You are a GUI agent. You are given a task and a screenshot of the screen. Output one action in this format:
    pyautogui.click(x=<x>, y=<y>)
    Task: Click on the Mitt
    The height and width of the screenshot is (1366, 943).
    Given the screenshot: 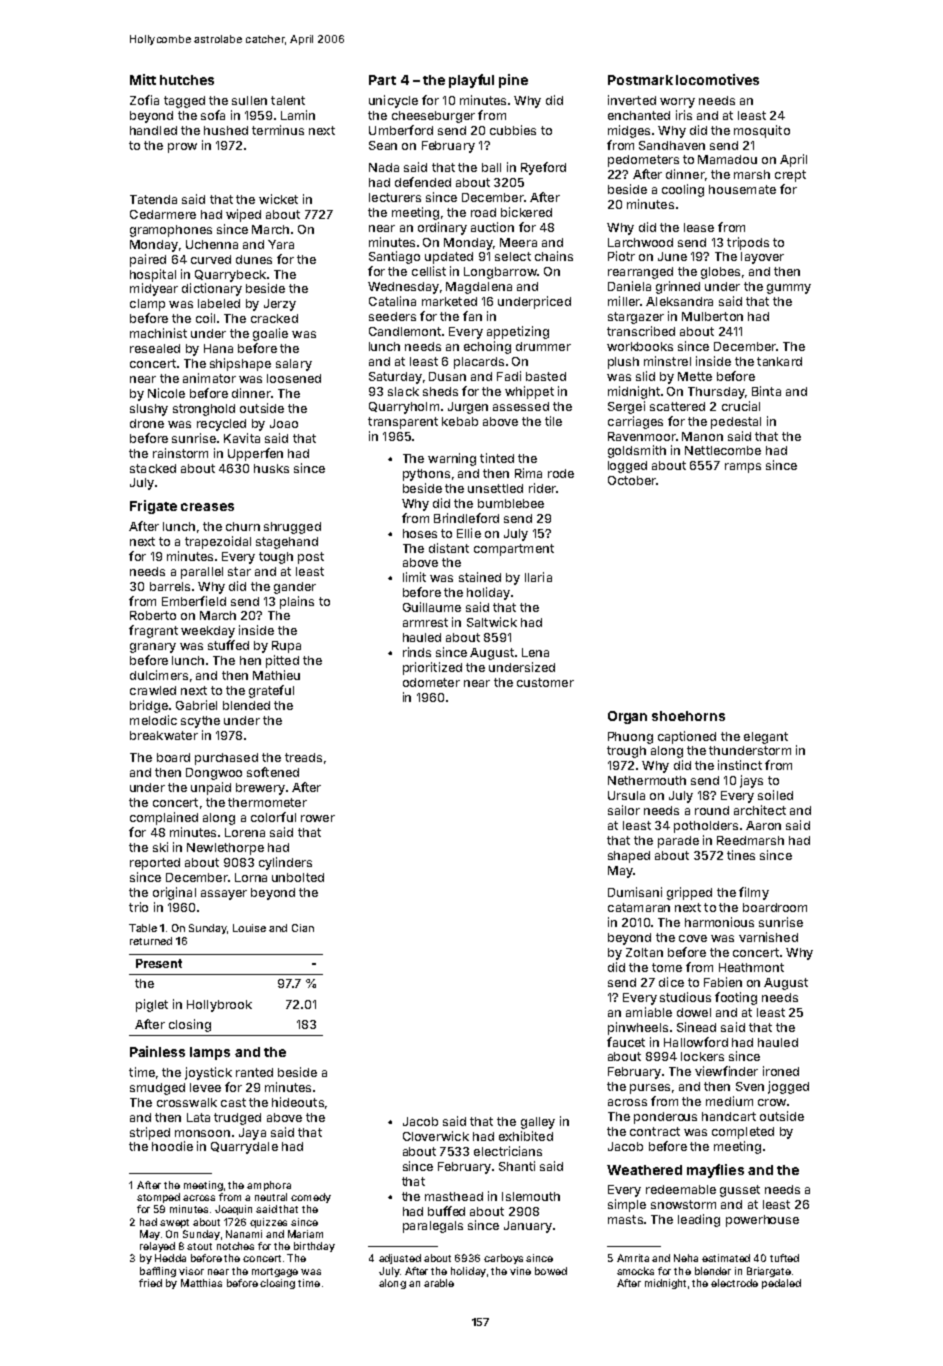 What is the action you would take?
    pyautogui.click(x=143, y=79)
